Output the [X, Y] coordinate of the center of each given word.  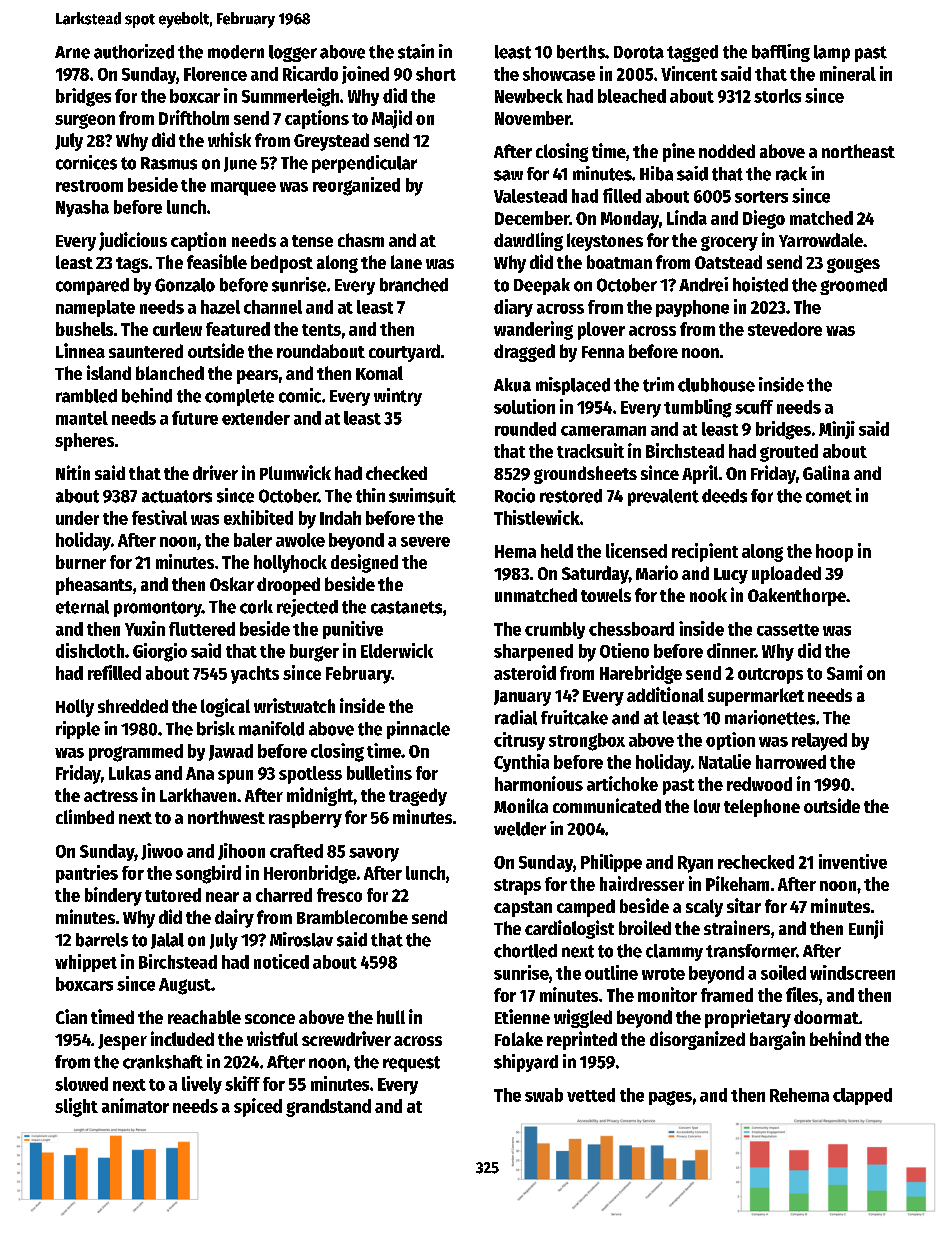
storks [777, 96]
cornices [86, 162]
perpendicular [364, 164]
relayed [819, 742]
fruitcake [574, 717]
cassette [788, 630]
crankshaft [163, 1062]
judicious [133, 241]
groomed [853, 286]
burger [314, 653]
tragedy [418, 797]
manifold [271, 728]
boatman [619, 262]
